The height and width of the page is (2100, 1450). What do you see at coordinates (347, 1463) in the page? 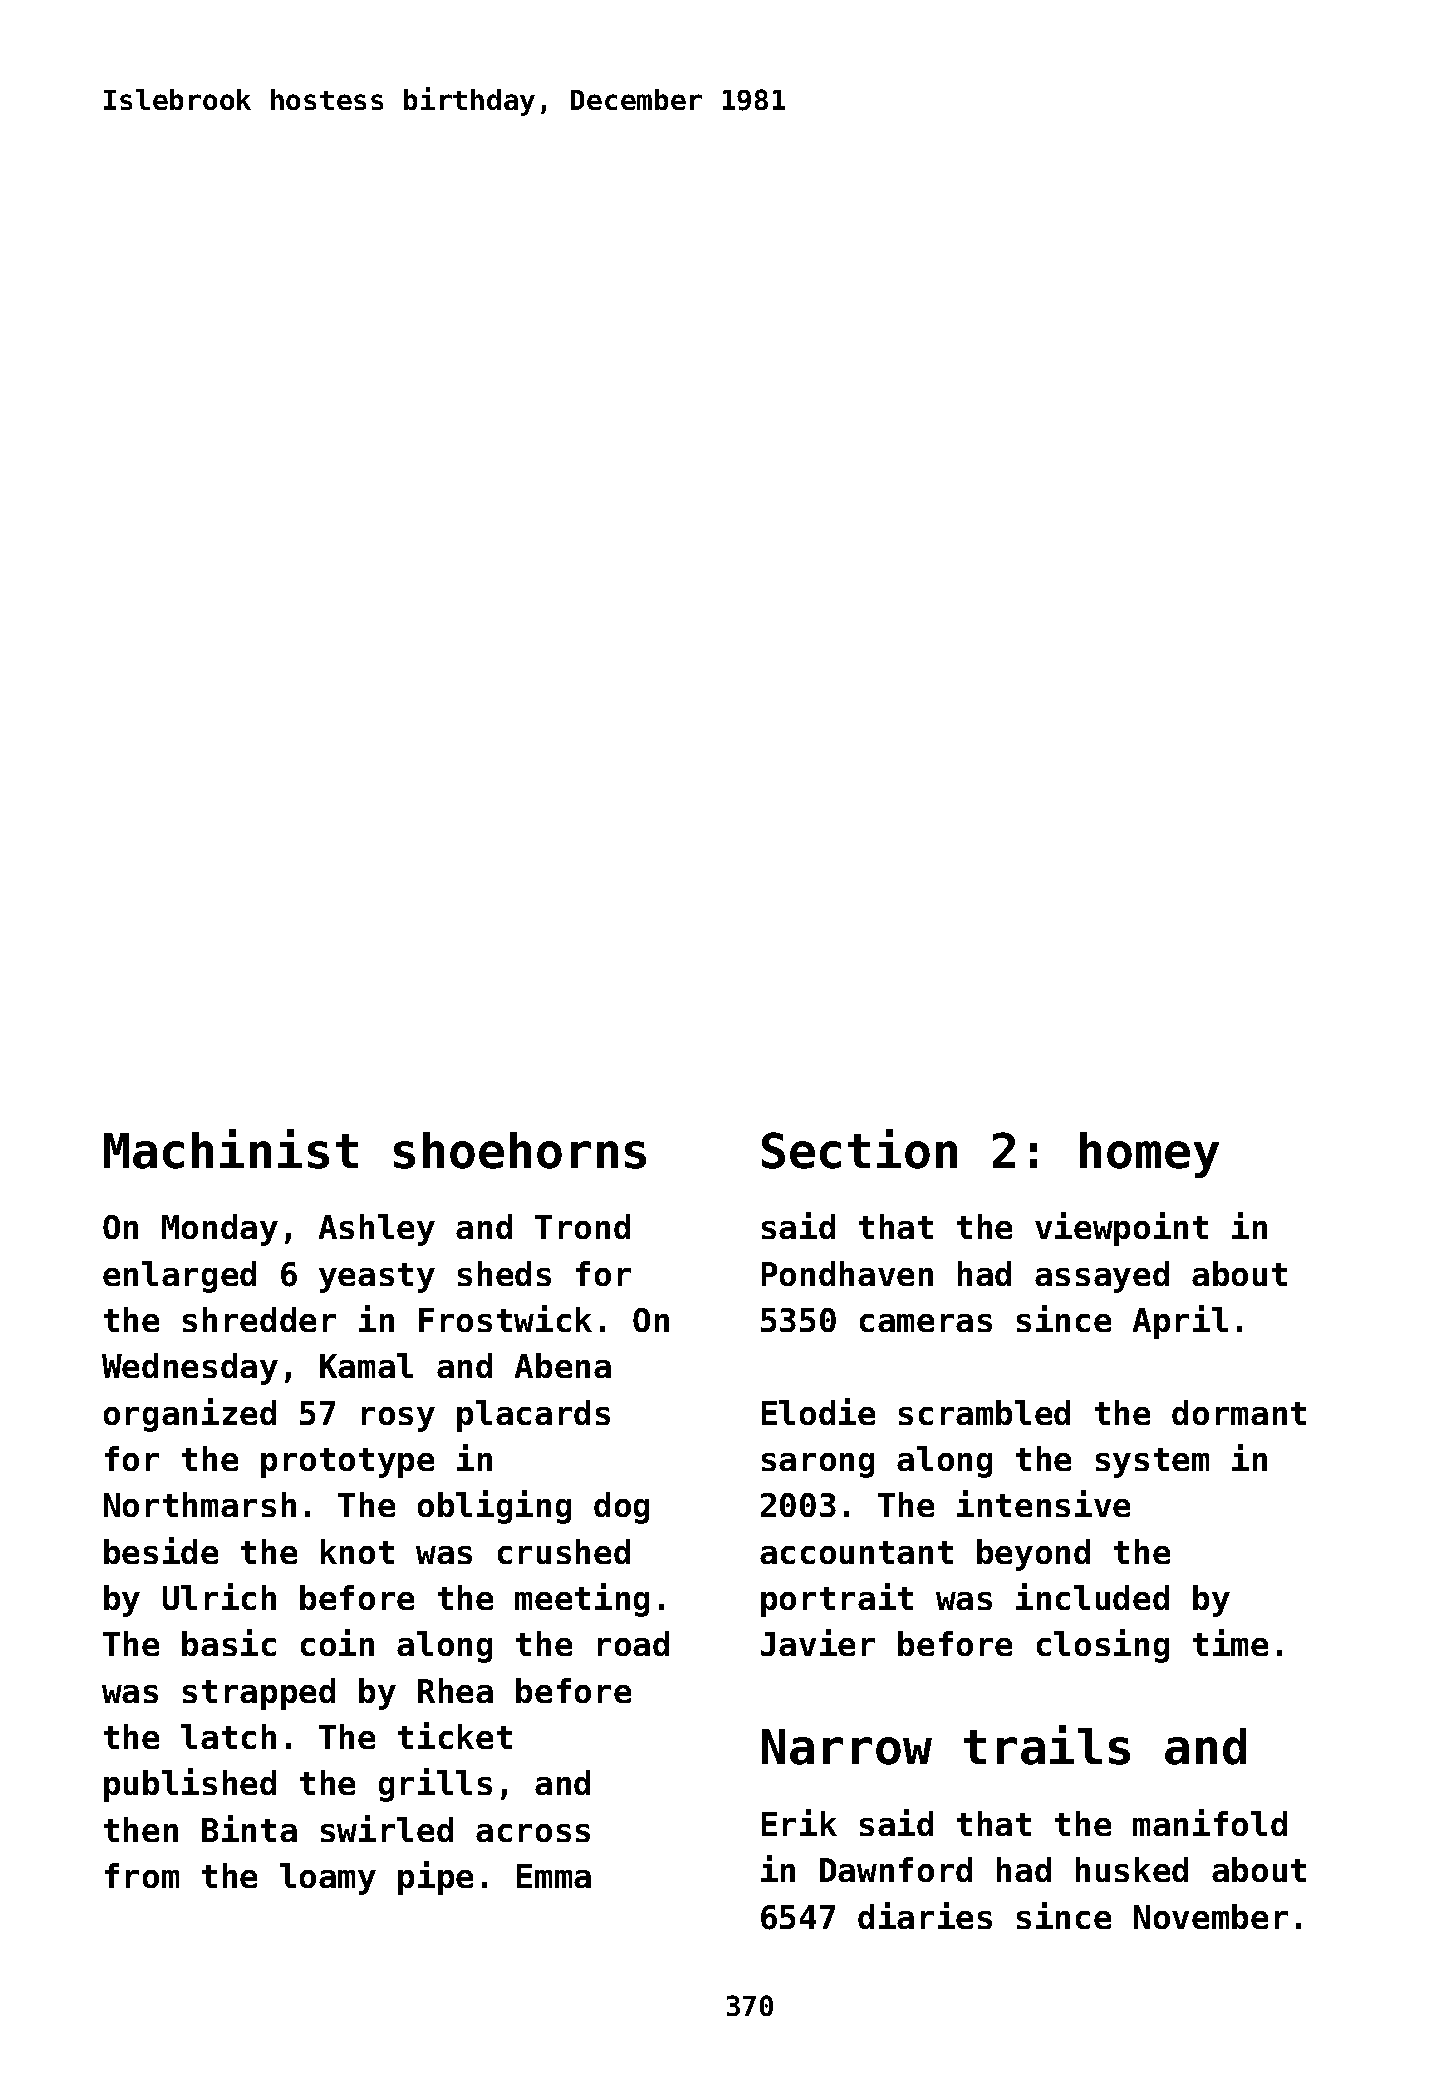
I see `prototype` at bounding box center [347, 1463].
